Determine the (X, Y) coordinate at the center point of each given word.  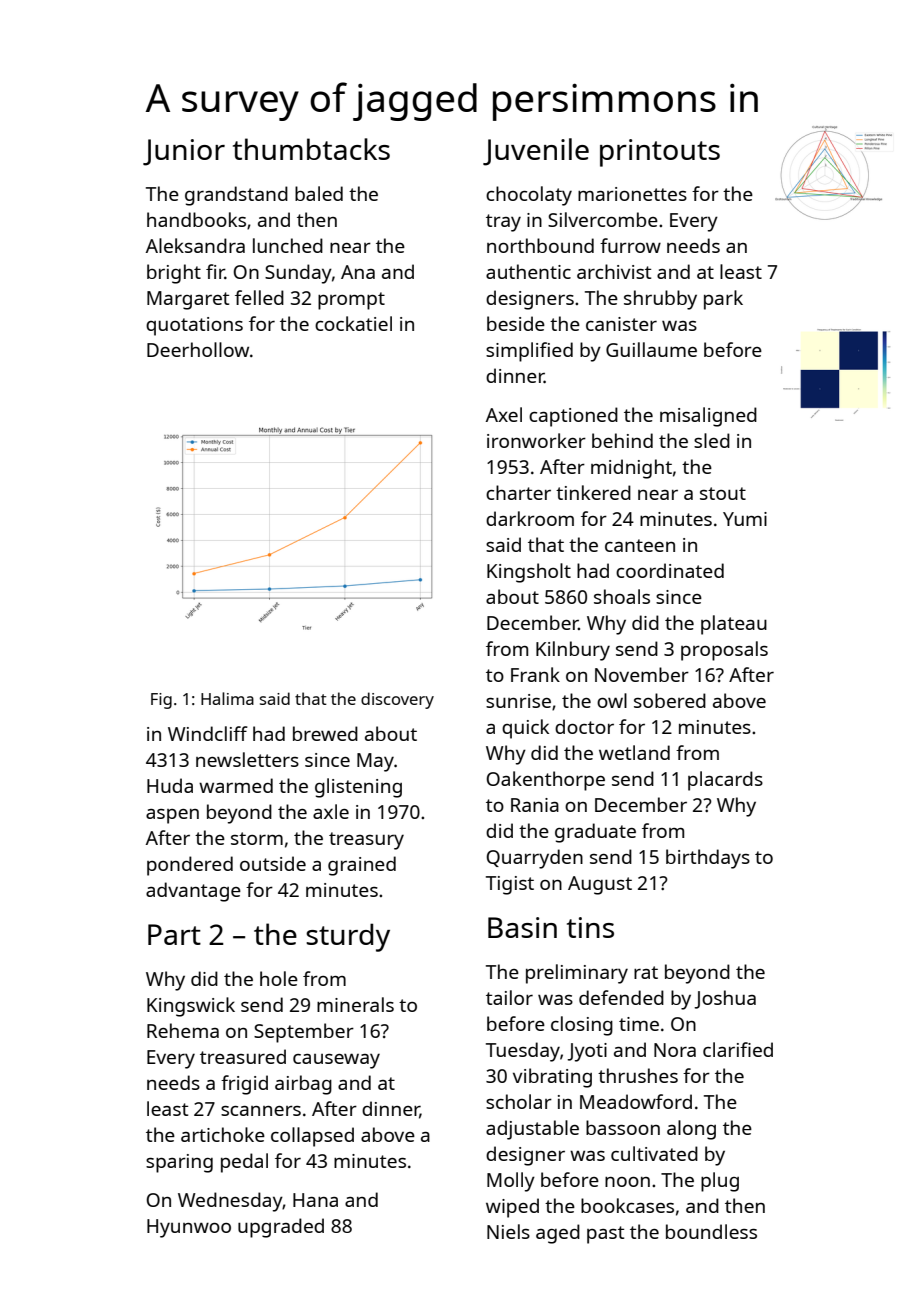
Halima (227, 698)
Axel (504, 414)
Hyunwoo (189, 1228)
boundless (711, 1231)
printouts (660, 153)
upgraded (281, 1228)
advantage (193, 892)
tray (503, 223)
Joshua (725, 999)
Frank (535, 674)
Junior (184, 152)
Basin (522, 927)
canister (621, 324)
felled (259, 297)
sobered (670, 700)
